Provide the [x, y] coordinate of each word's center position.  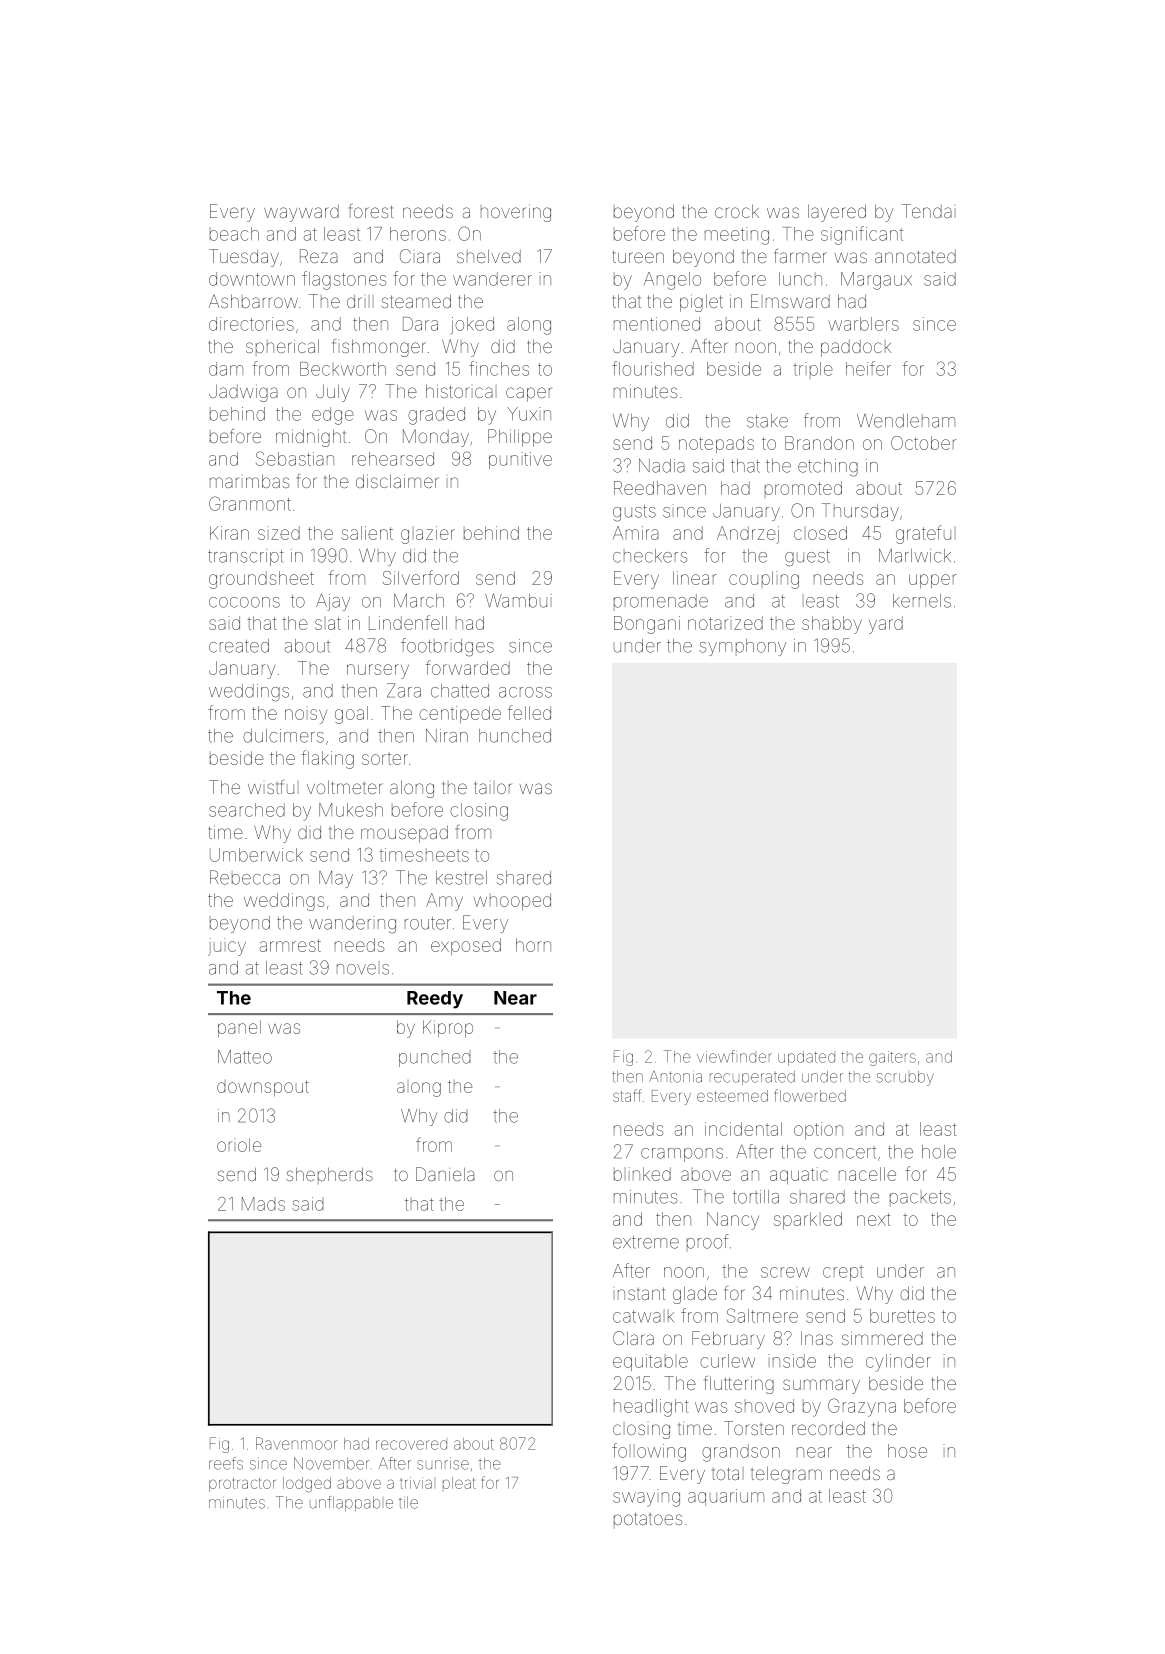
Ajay [333, 602]
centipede [460, 714]
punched [434, 1060]
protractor [242, 1485]
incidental [743, 1129]
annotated [915, 256]
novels [363, 969]
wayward [301, 213]
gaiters [892, 1058]
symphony [742, 647]
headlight [651, 1408]
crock [737, 211]
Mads [263, 1204]
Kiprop [448, 1028]
